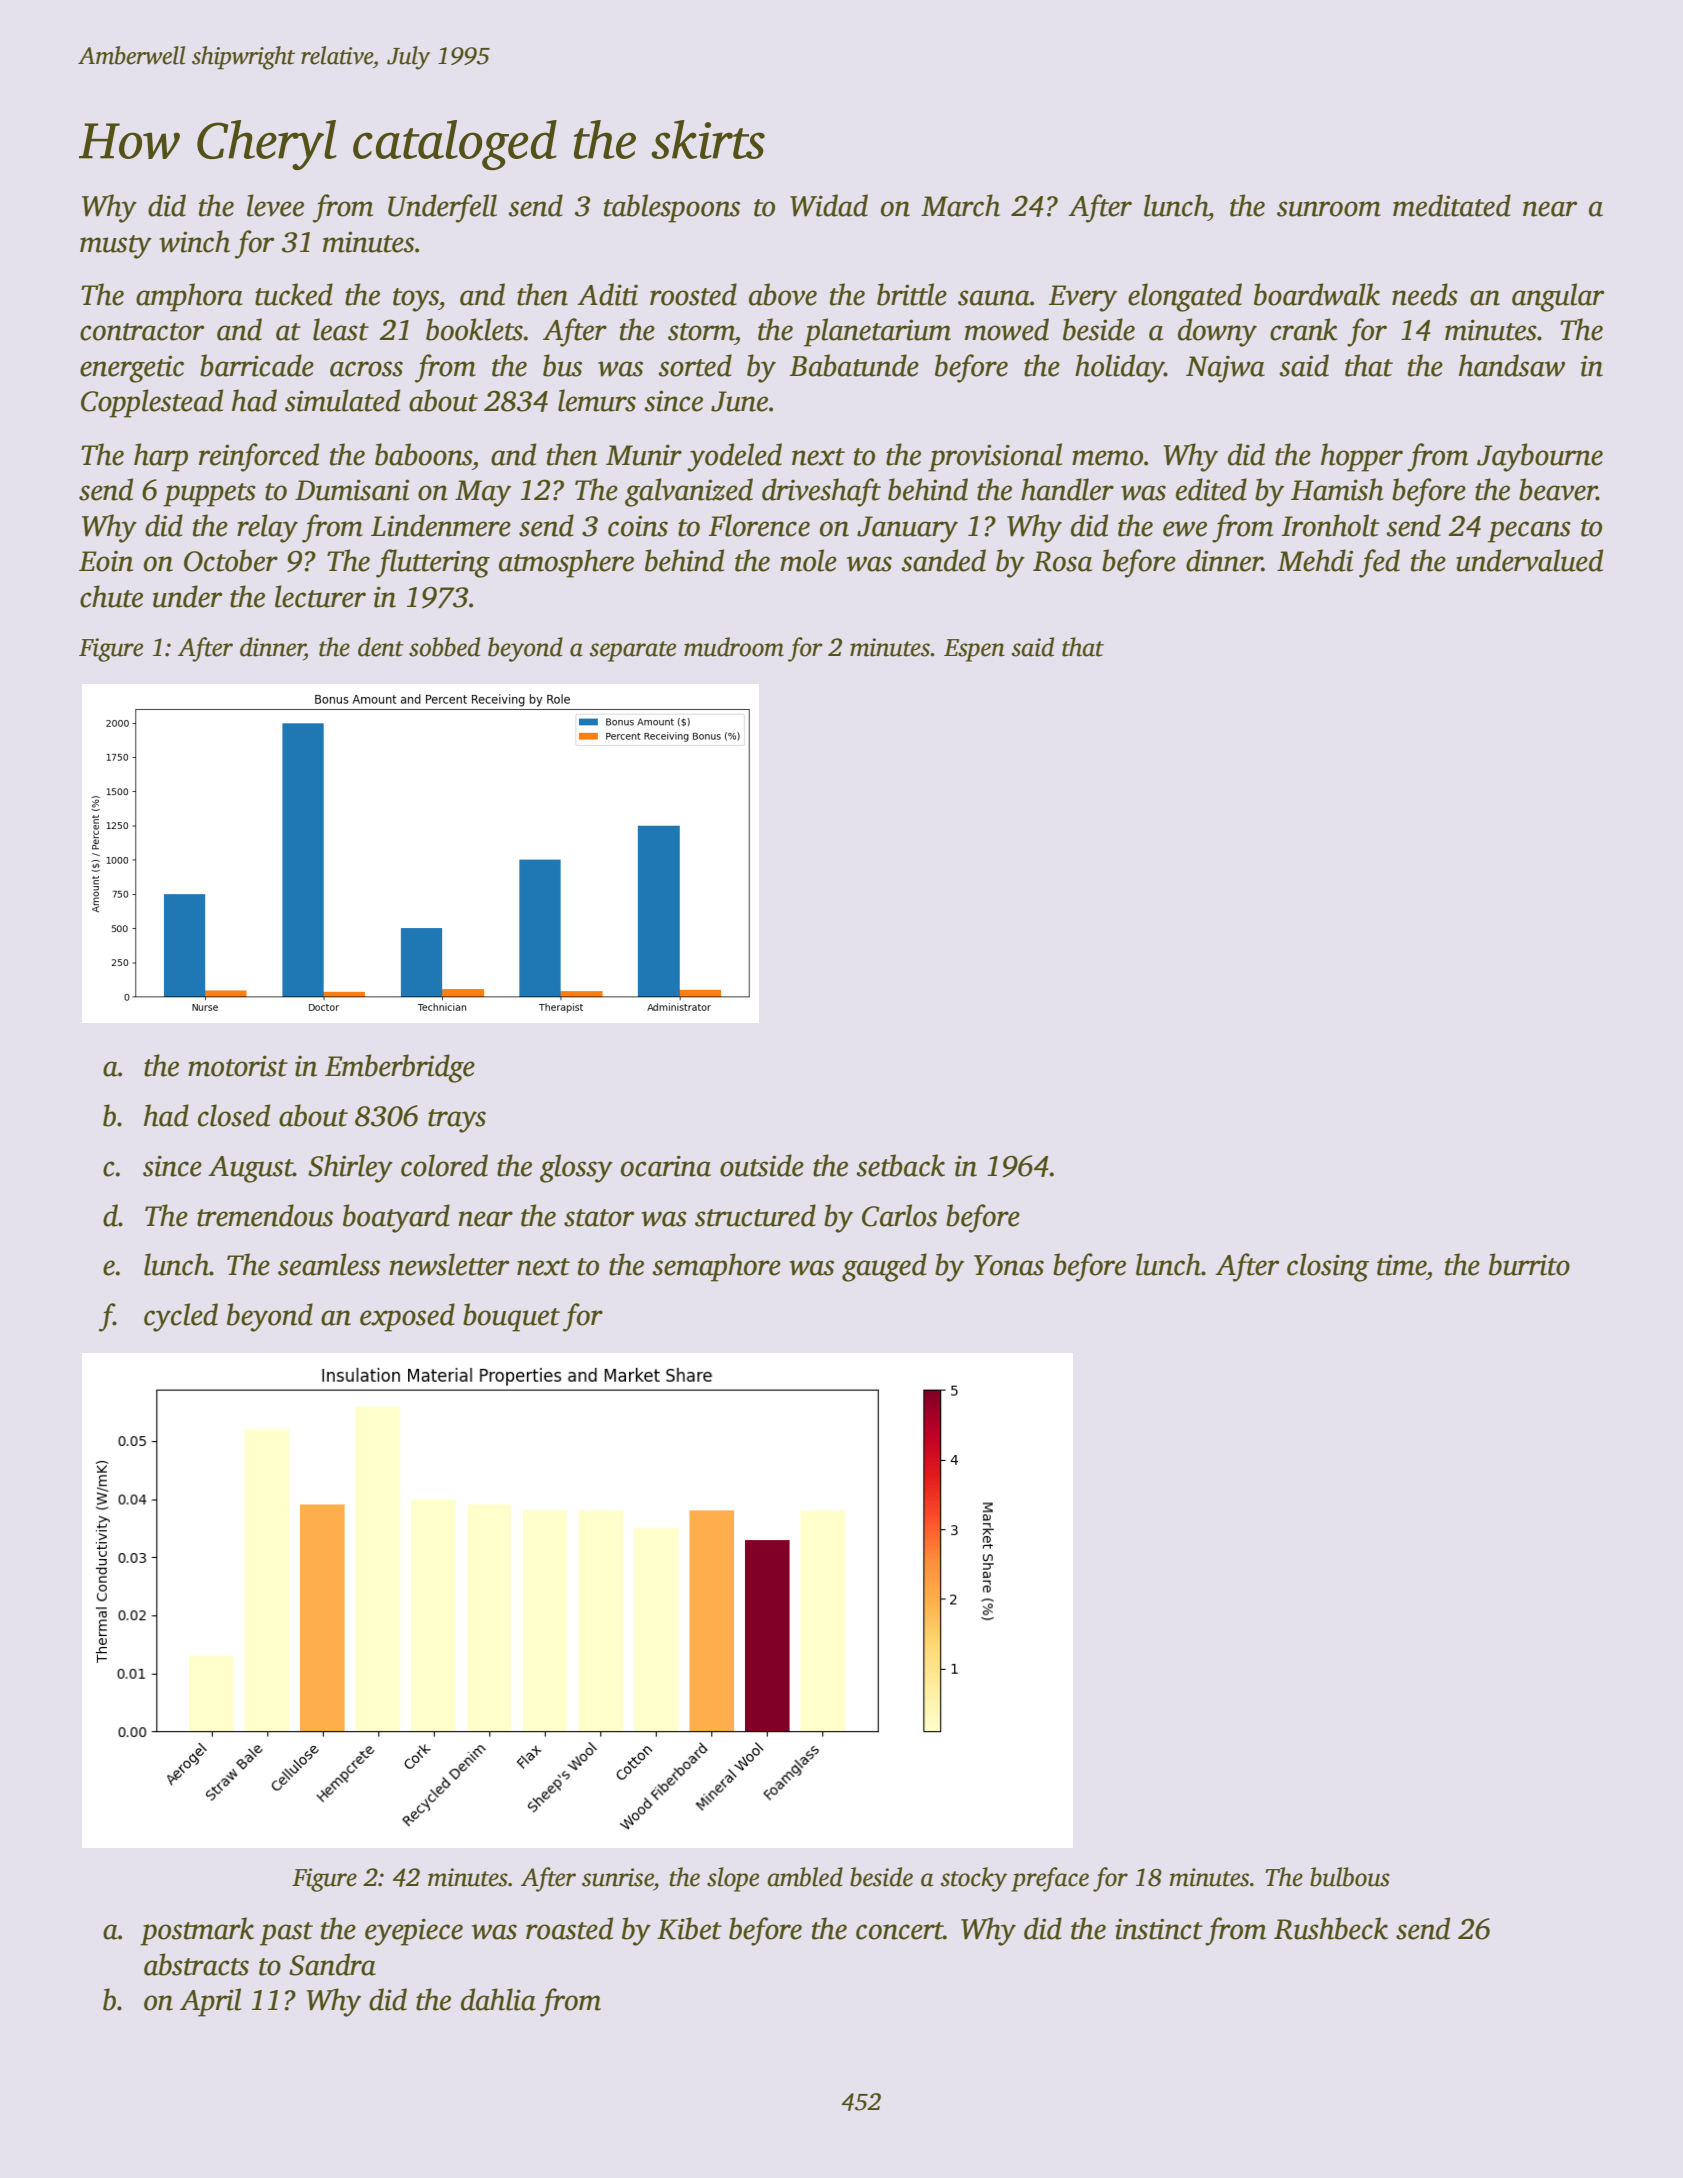 This page has width=1683, height=2178. Describe the element at coordinates (449, 1264) in the page. I see `newsletter` at that location.
